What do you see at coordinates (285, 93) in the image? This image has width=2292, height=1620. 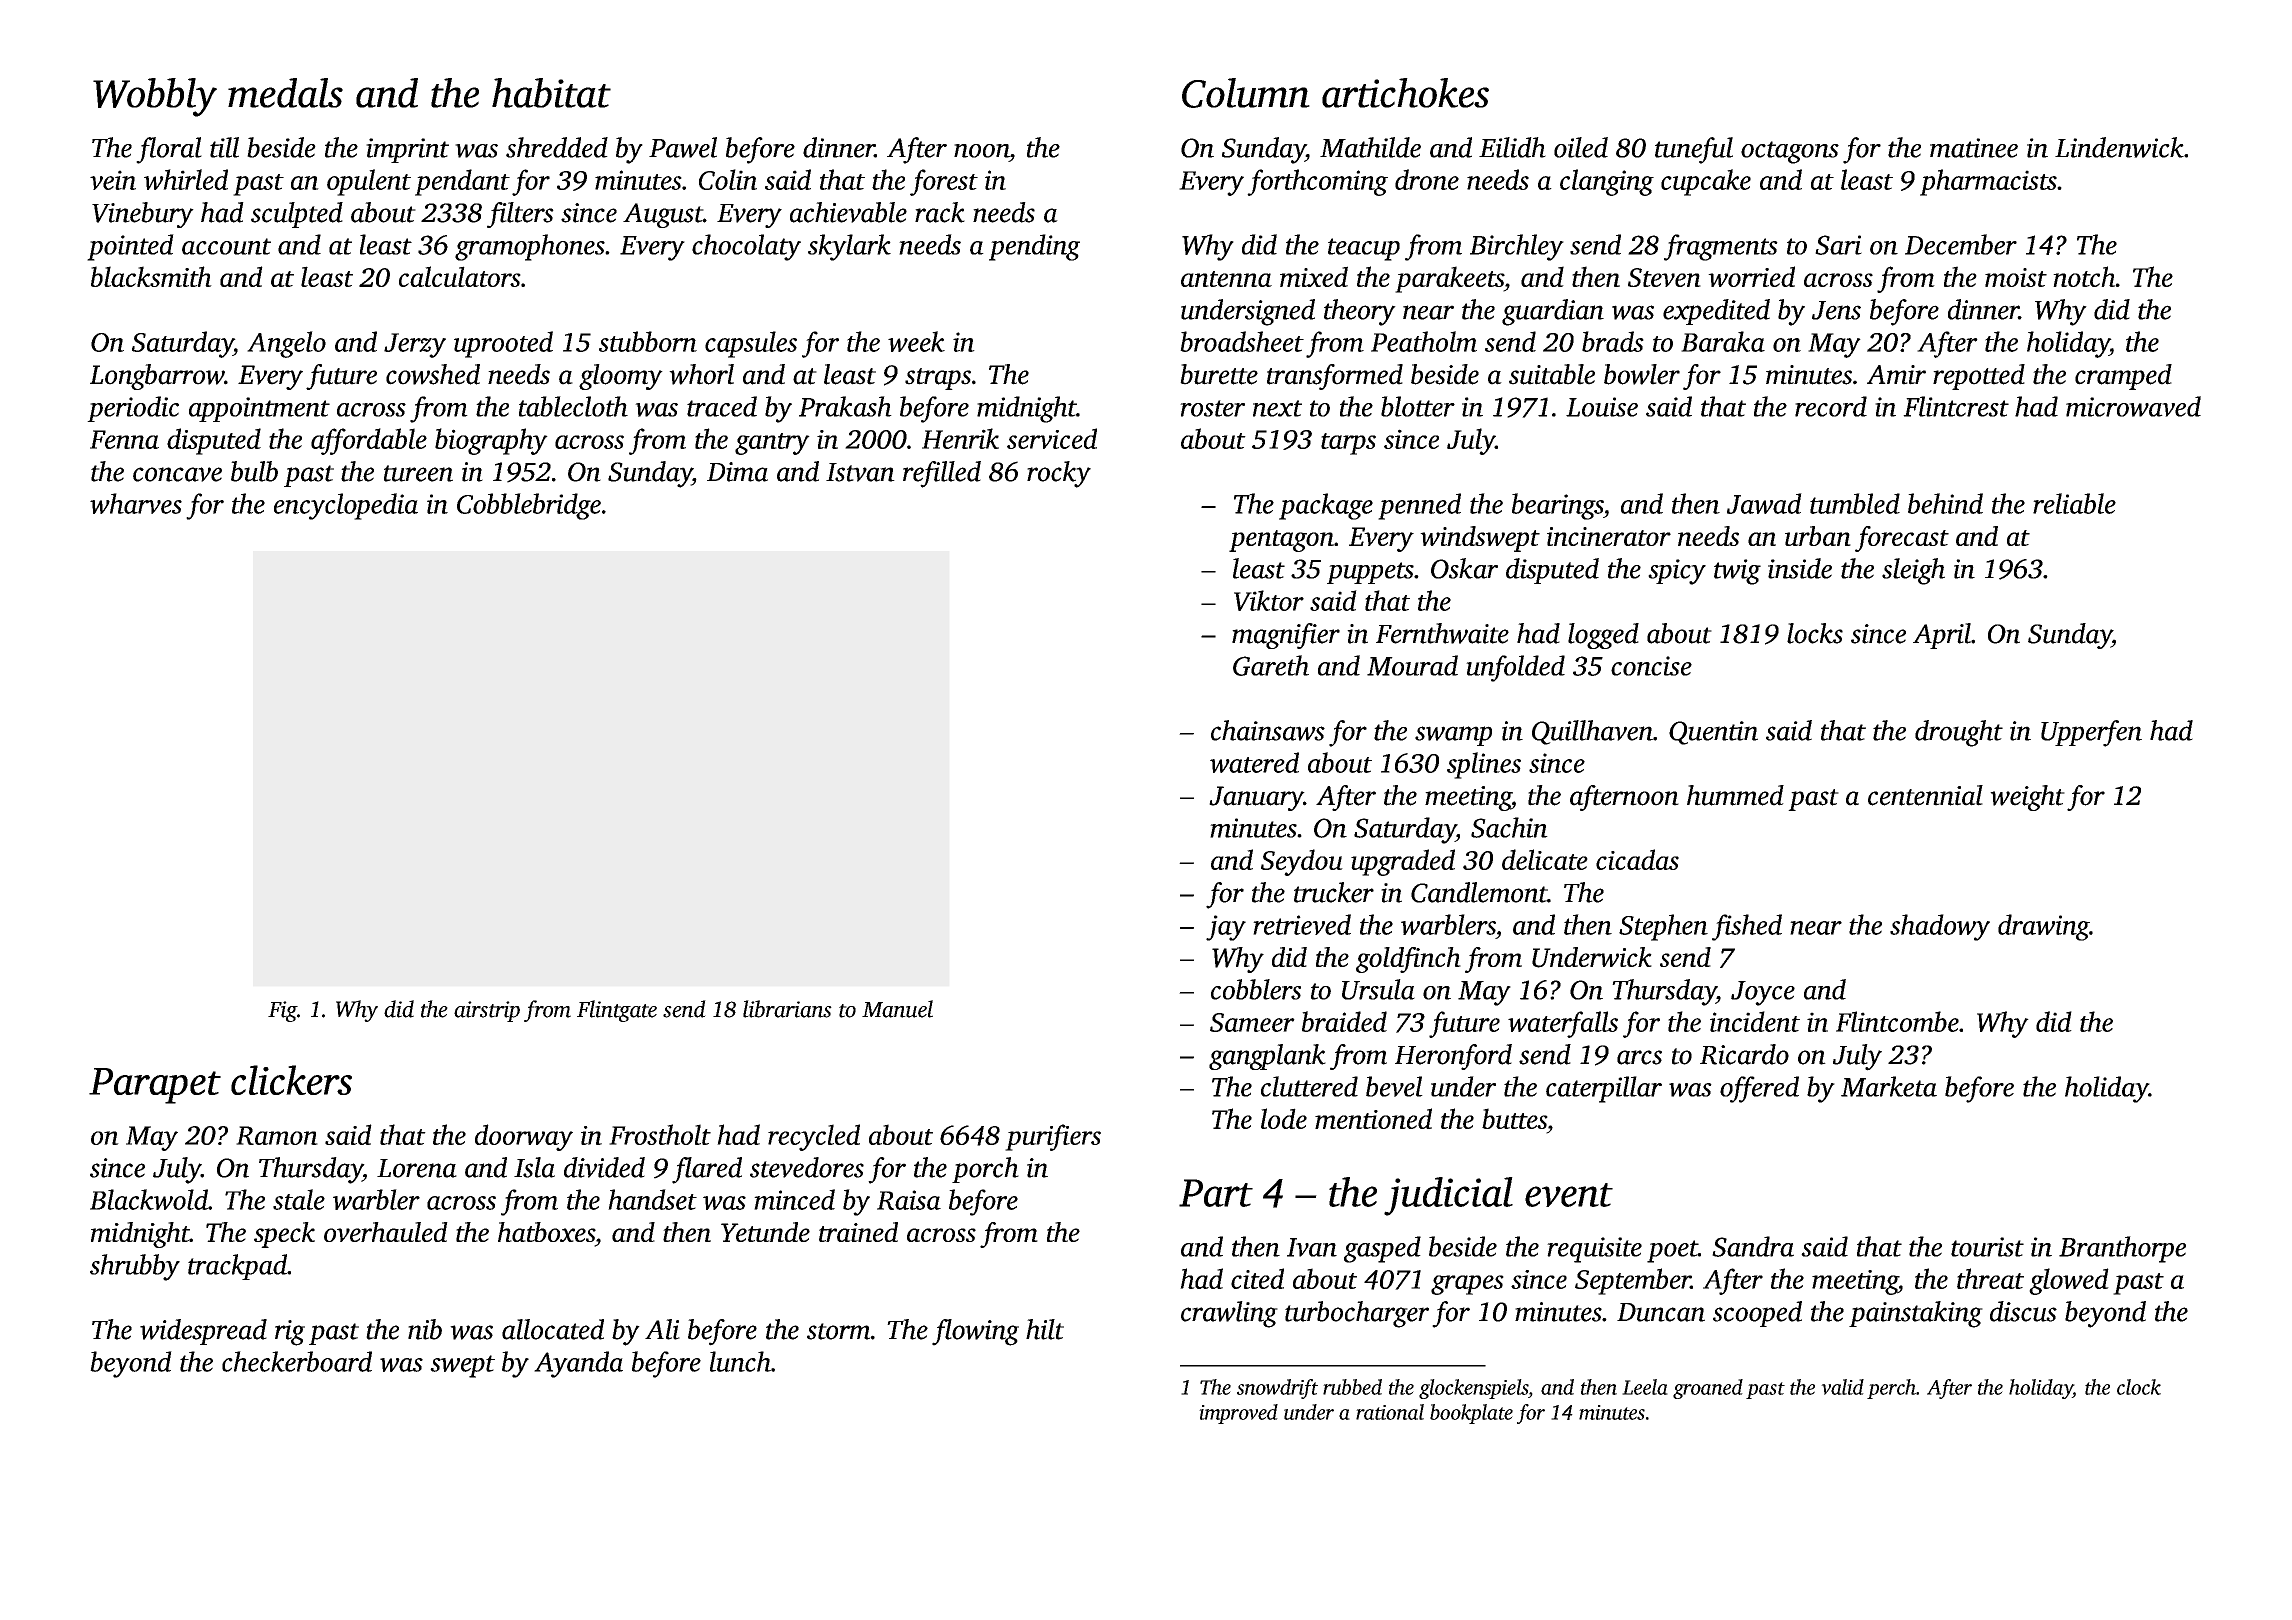 I see `medals` at bounding box center [285, 93].
